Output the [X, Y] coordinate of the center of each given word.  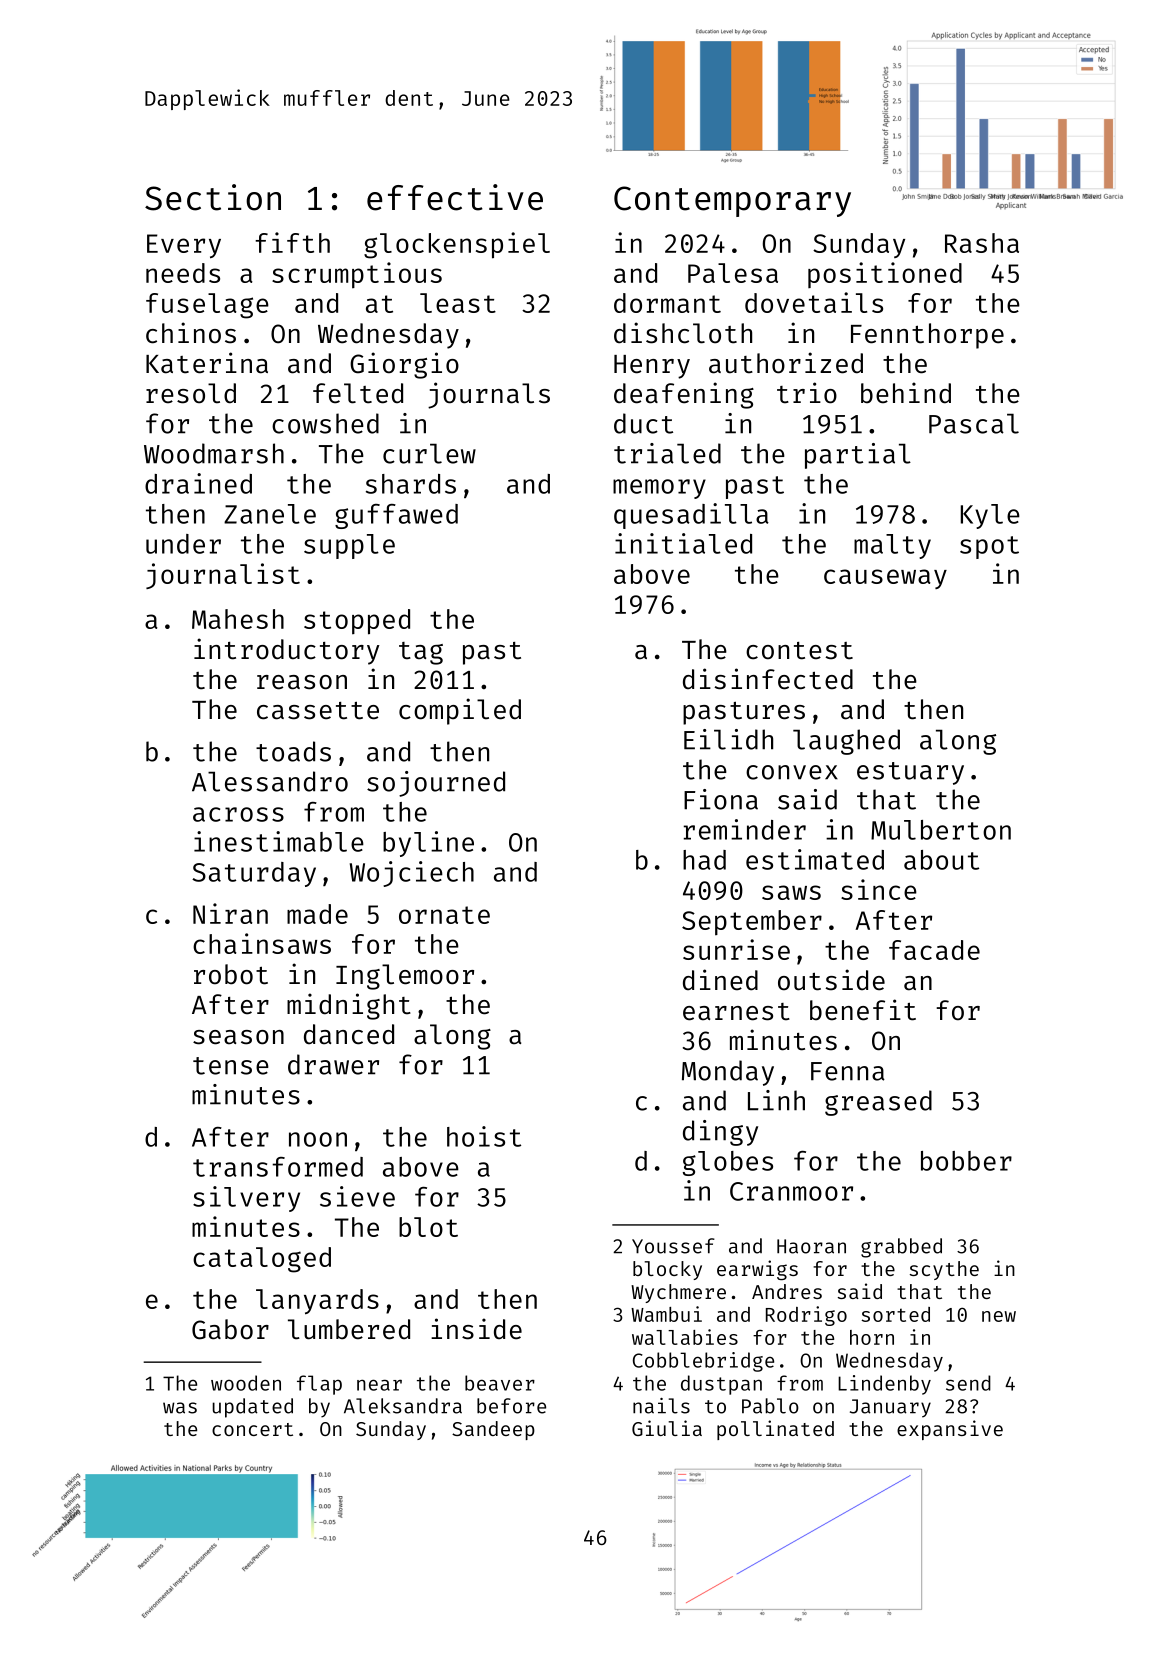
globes [728, 1163]
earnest [736, 1012]
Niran [230, 913]
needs [183, 273]
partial [858, 456]
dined [720, 980]
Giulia [667, 1428]
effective [455, 197]
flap [319, 1385]
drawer [333, 1064]
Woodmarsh [214, 453]
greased [878, 1103]
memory [659, 489]
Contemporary [732, 201]
